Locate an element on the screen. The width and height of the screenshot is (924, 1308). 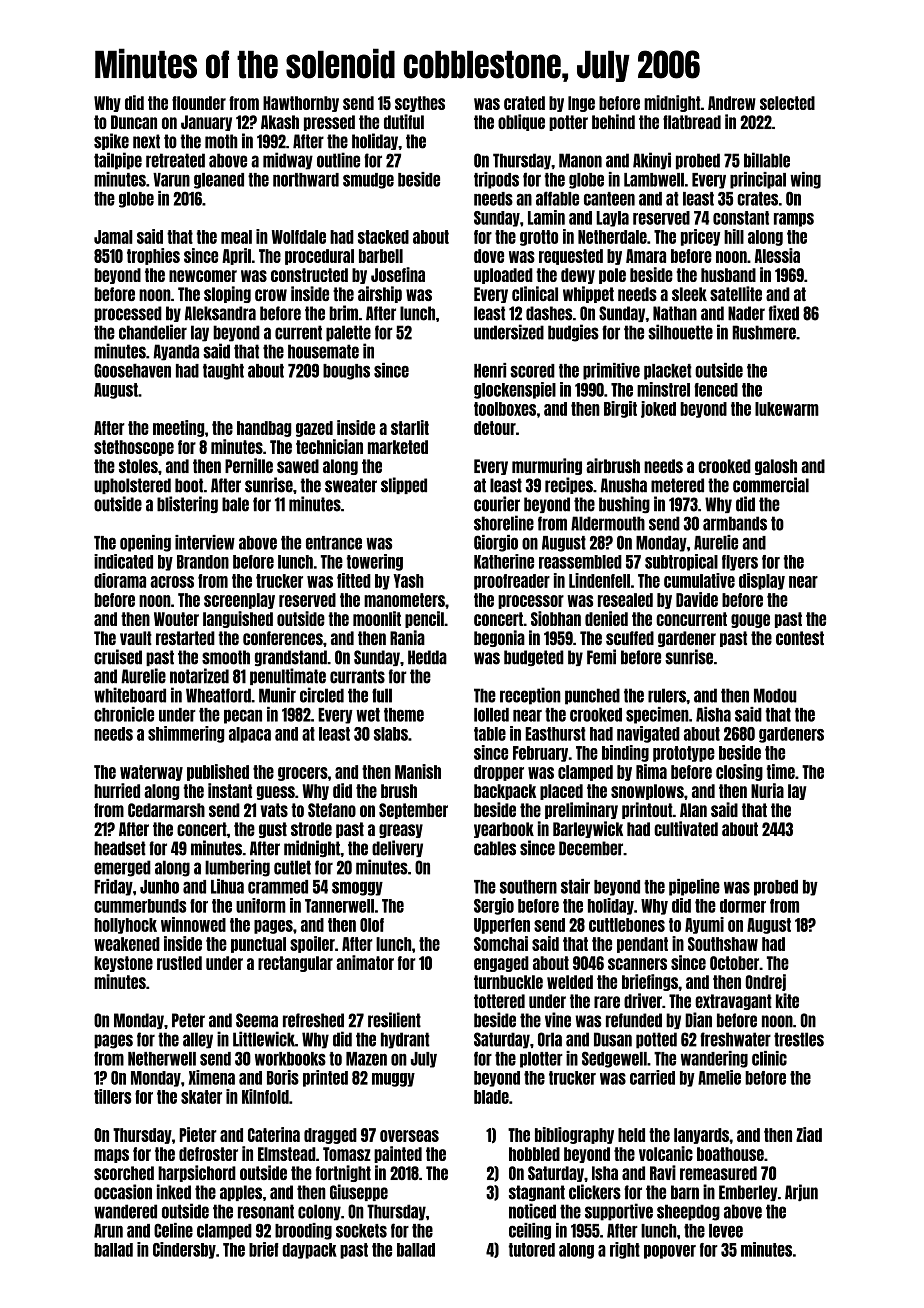
meal is located at coordinates (236, 237).
